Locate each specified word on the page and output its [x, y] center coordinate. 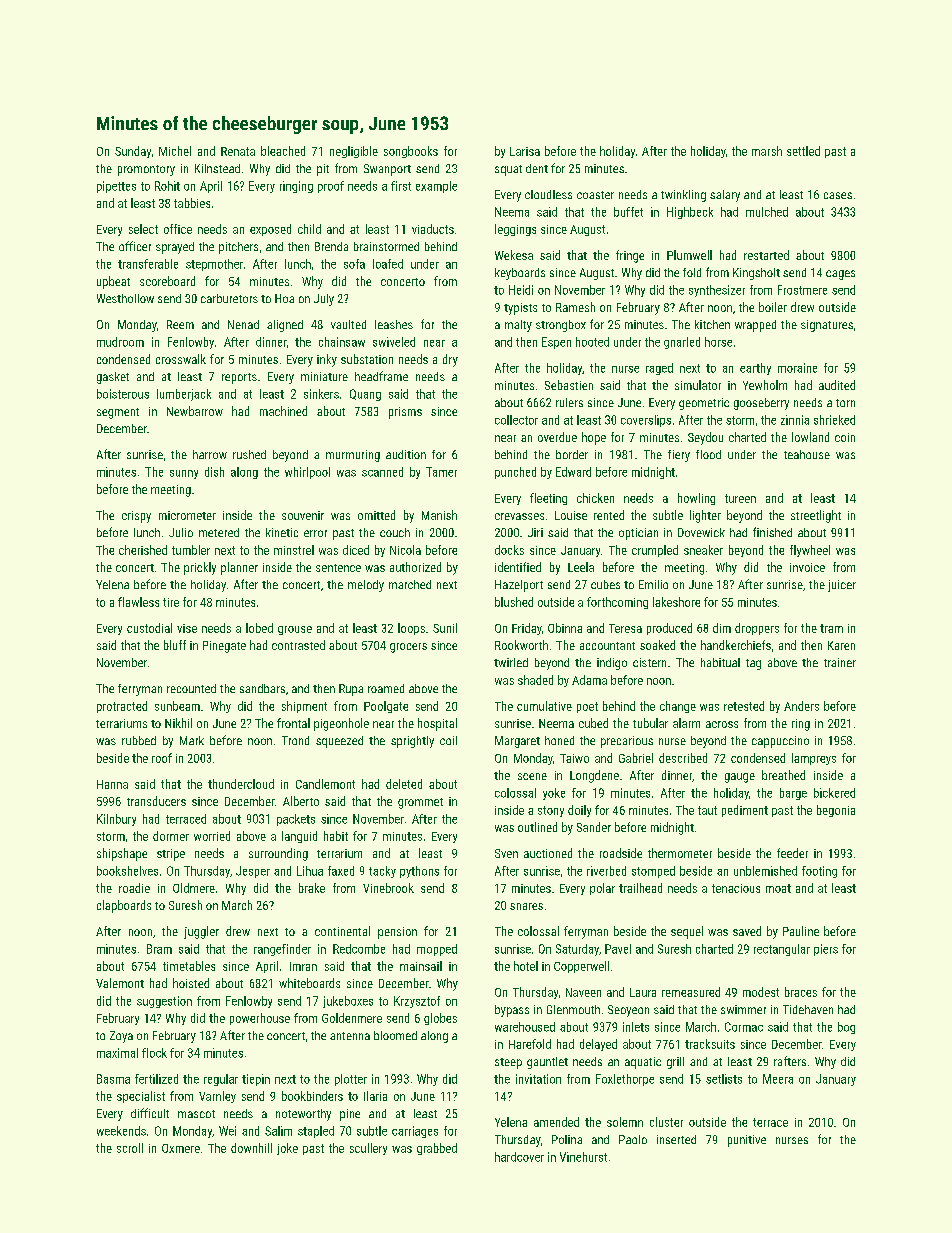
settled [803, 151]
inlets [636, 1027]
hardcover [519, 1157]
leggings [515, 230]
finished [772, 532]
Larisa [525, 151]
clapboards [124, 906]
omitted [376, 515]
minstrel [294, 550]
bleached [283, 151]
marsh [767, 151]
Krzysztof [417, 1002]
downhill [251, 1148]
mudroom [120, 342]
